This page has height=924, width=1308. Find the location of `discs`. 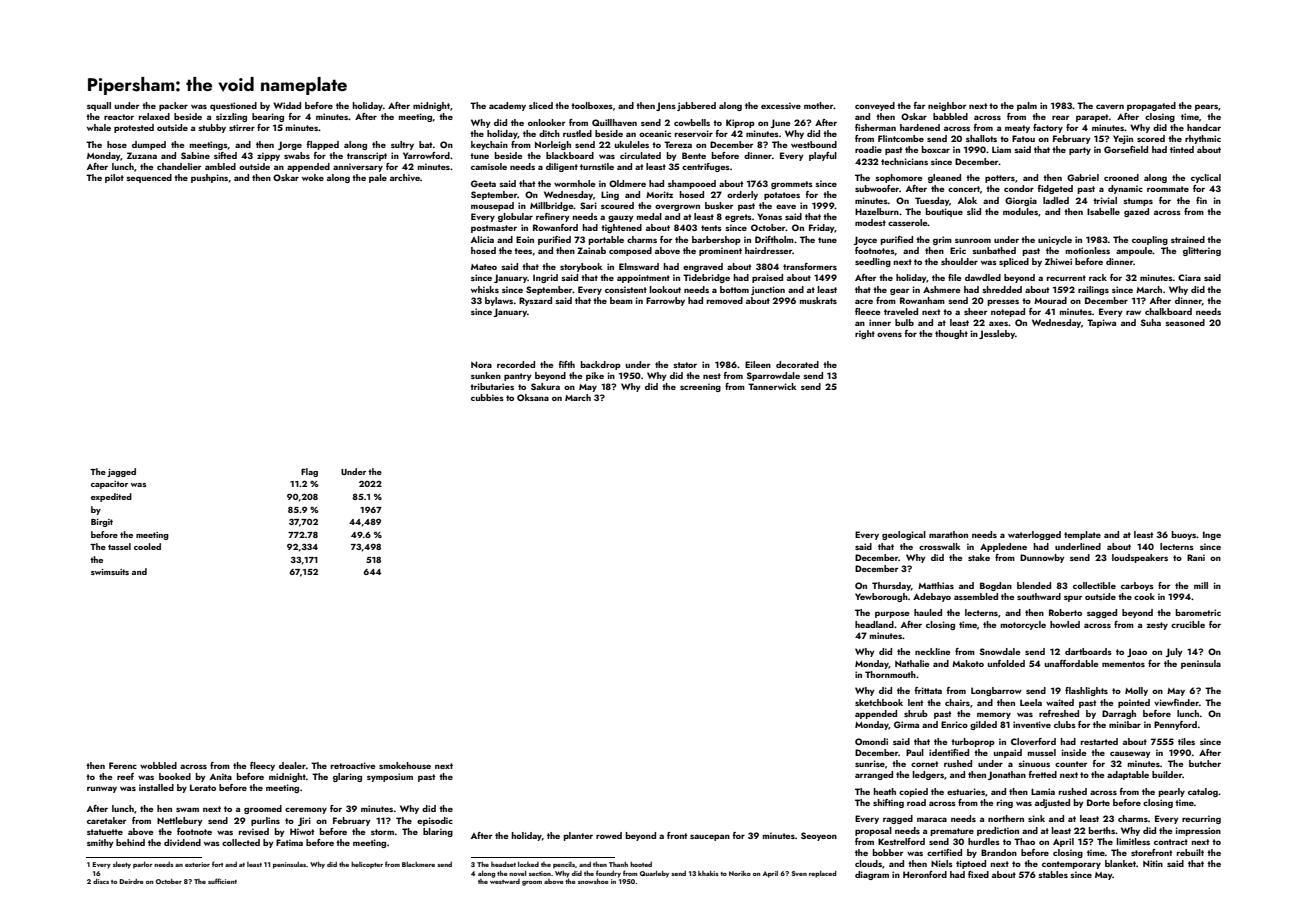

discs is located at coordinates (101, 881).
